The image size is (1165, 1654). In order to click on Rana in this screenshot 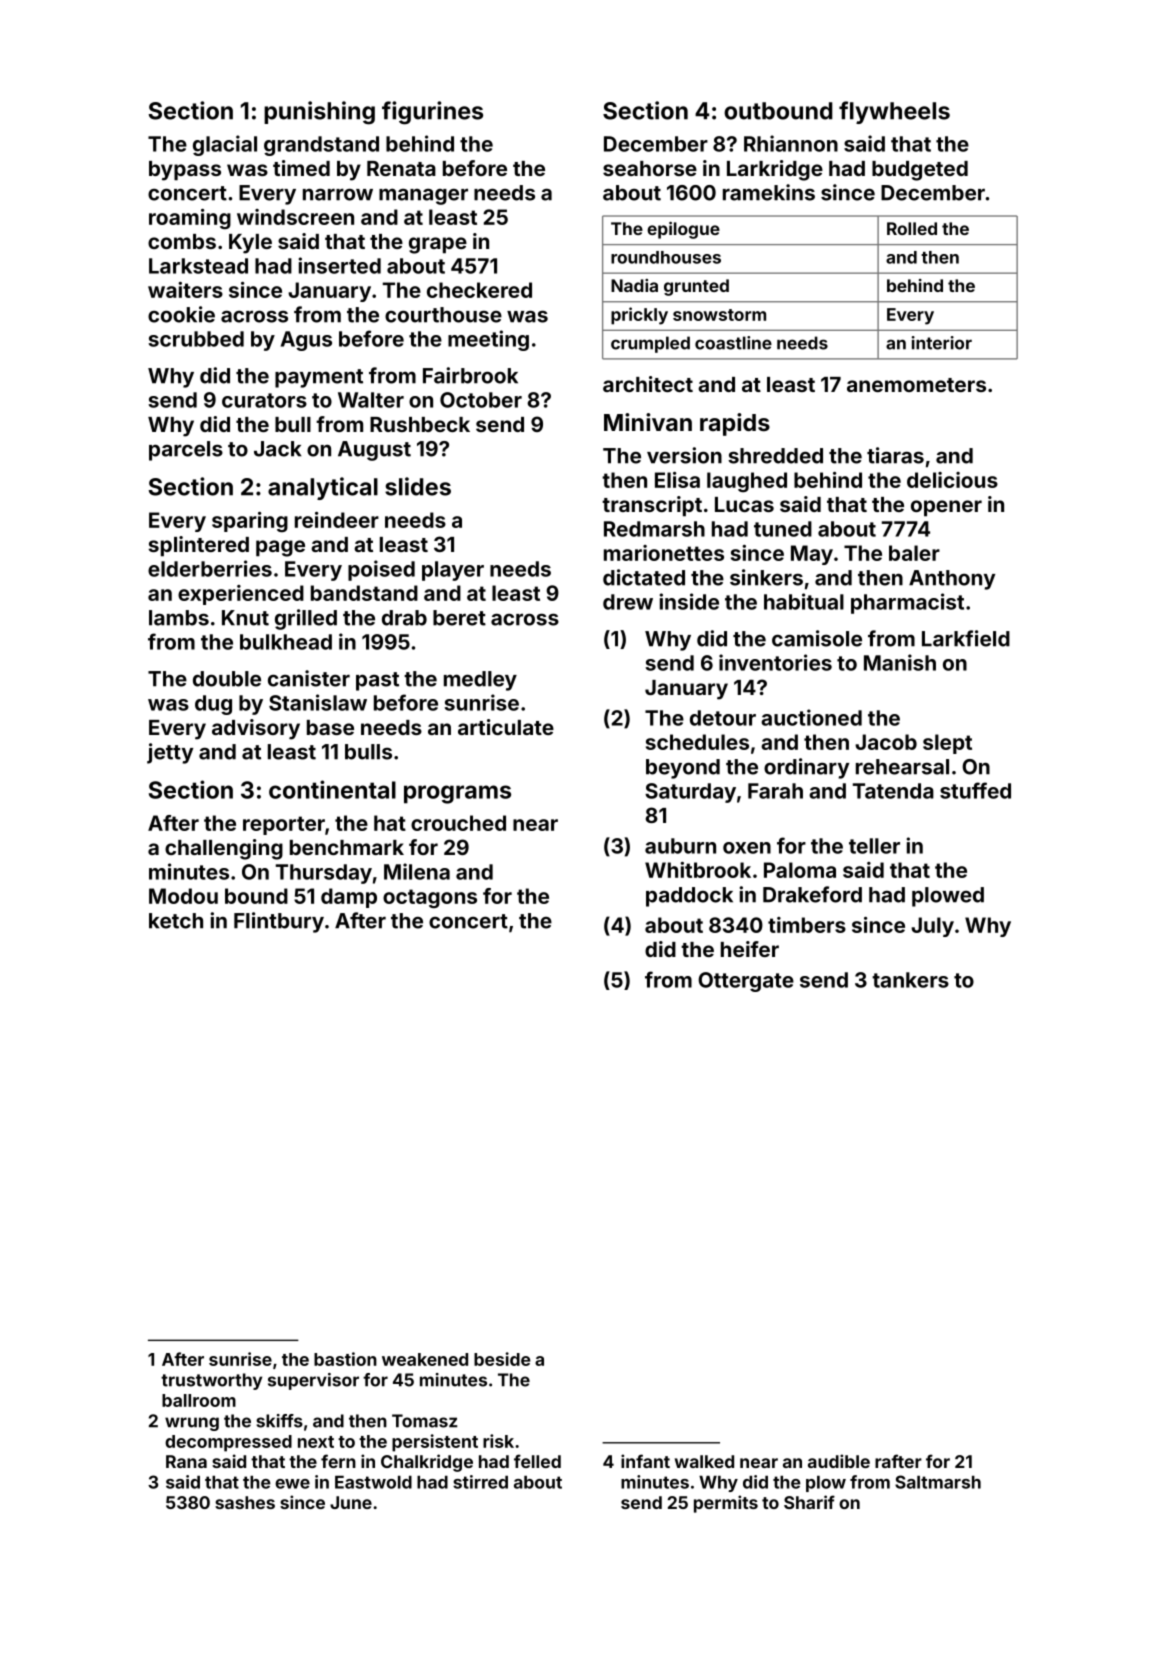, I will do `click(186, 1461)`.
